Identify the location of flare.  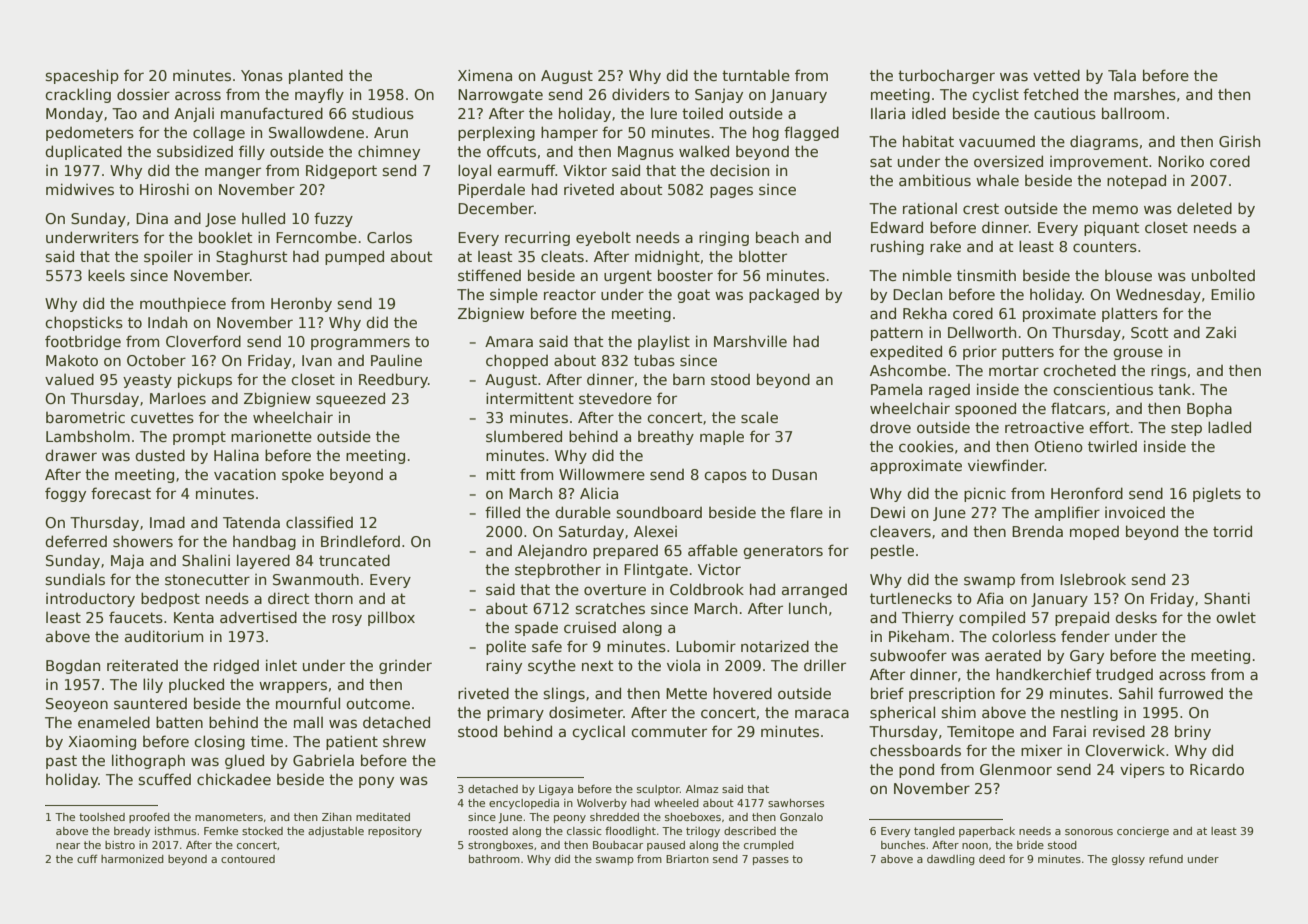
(806, 512).
